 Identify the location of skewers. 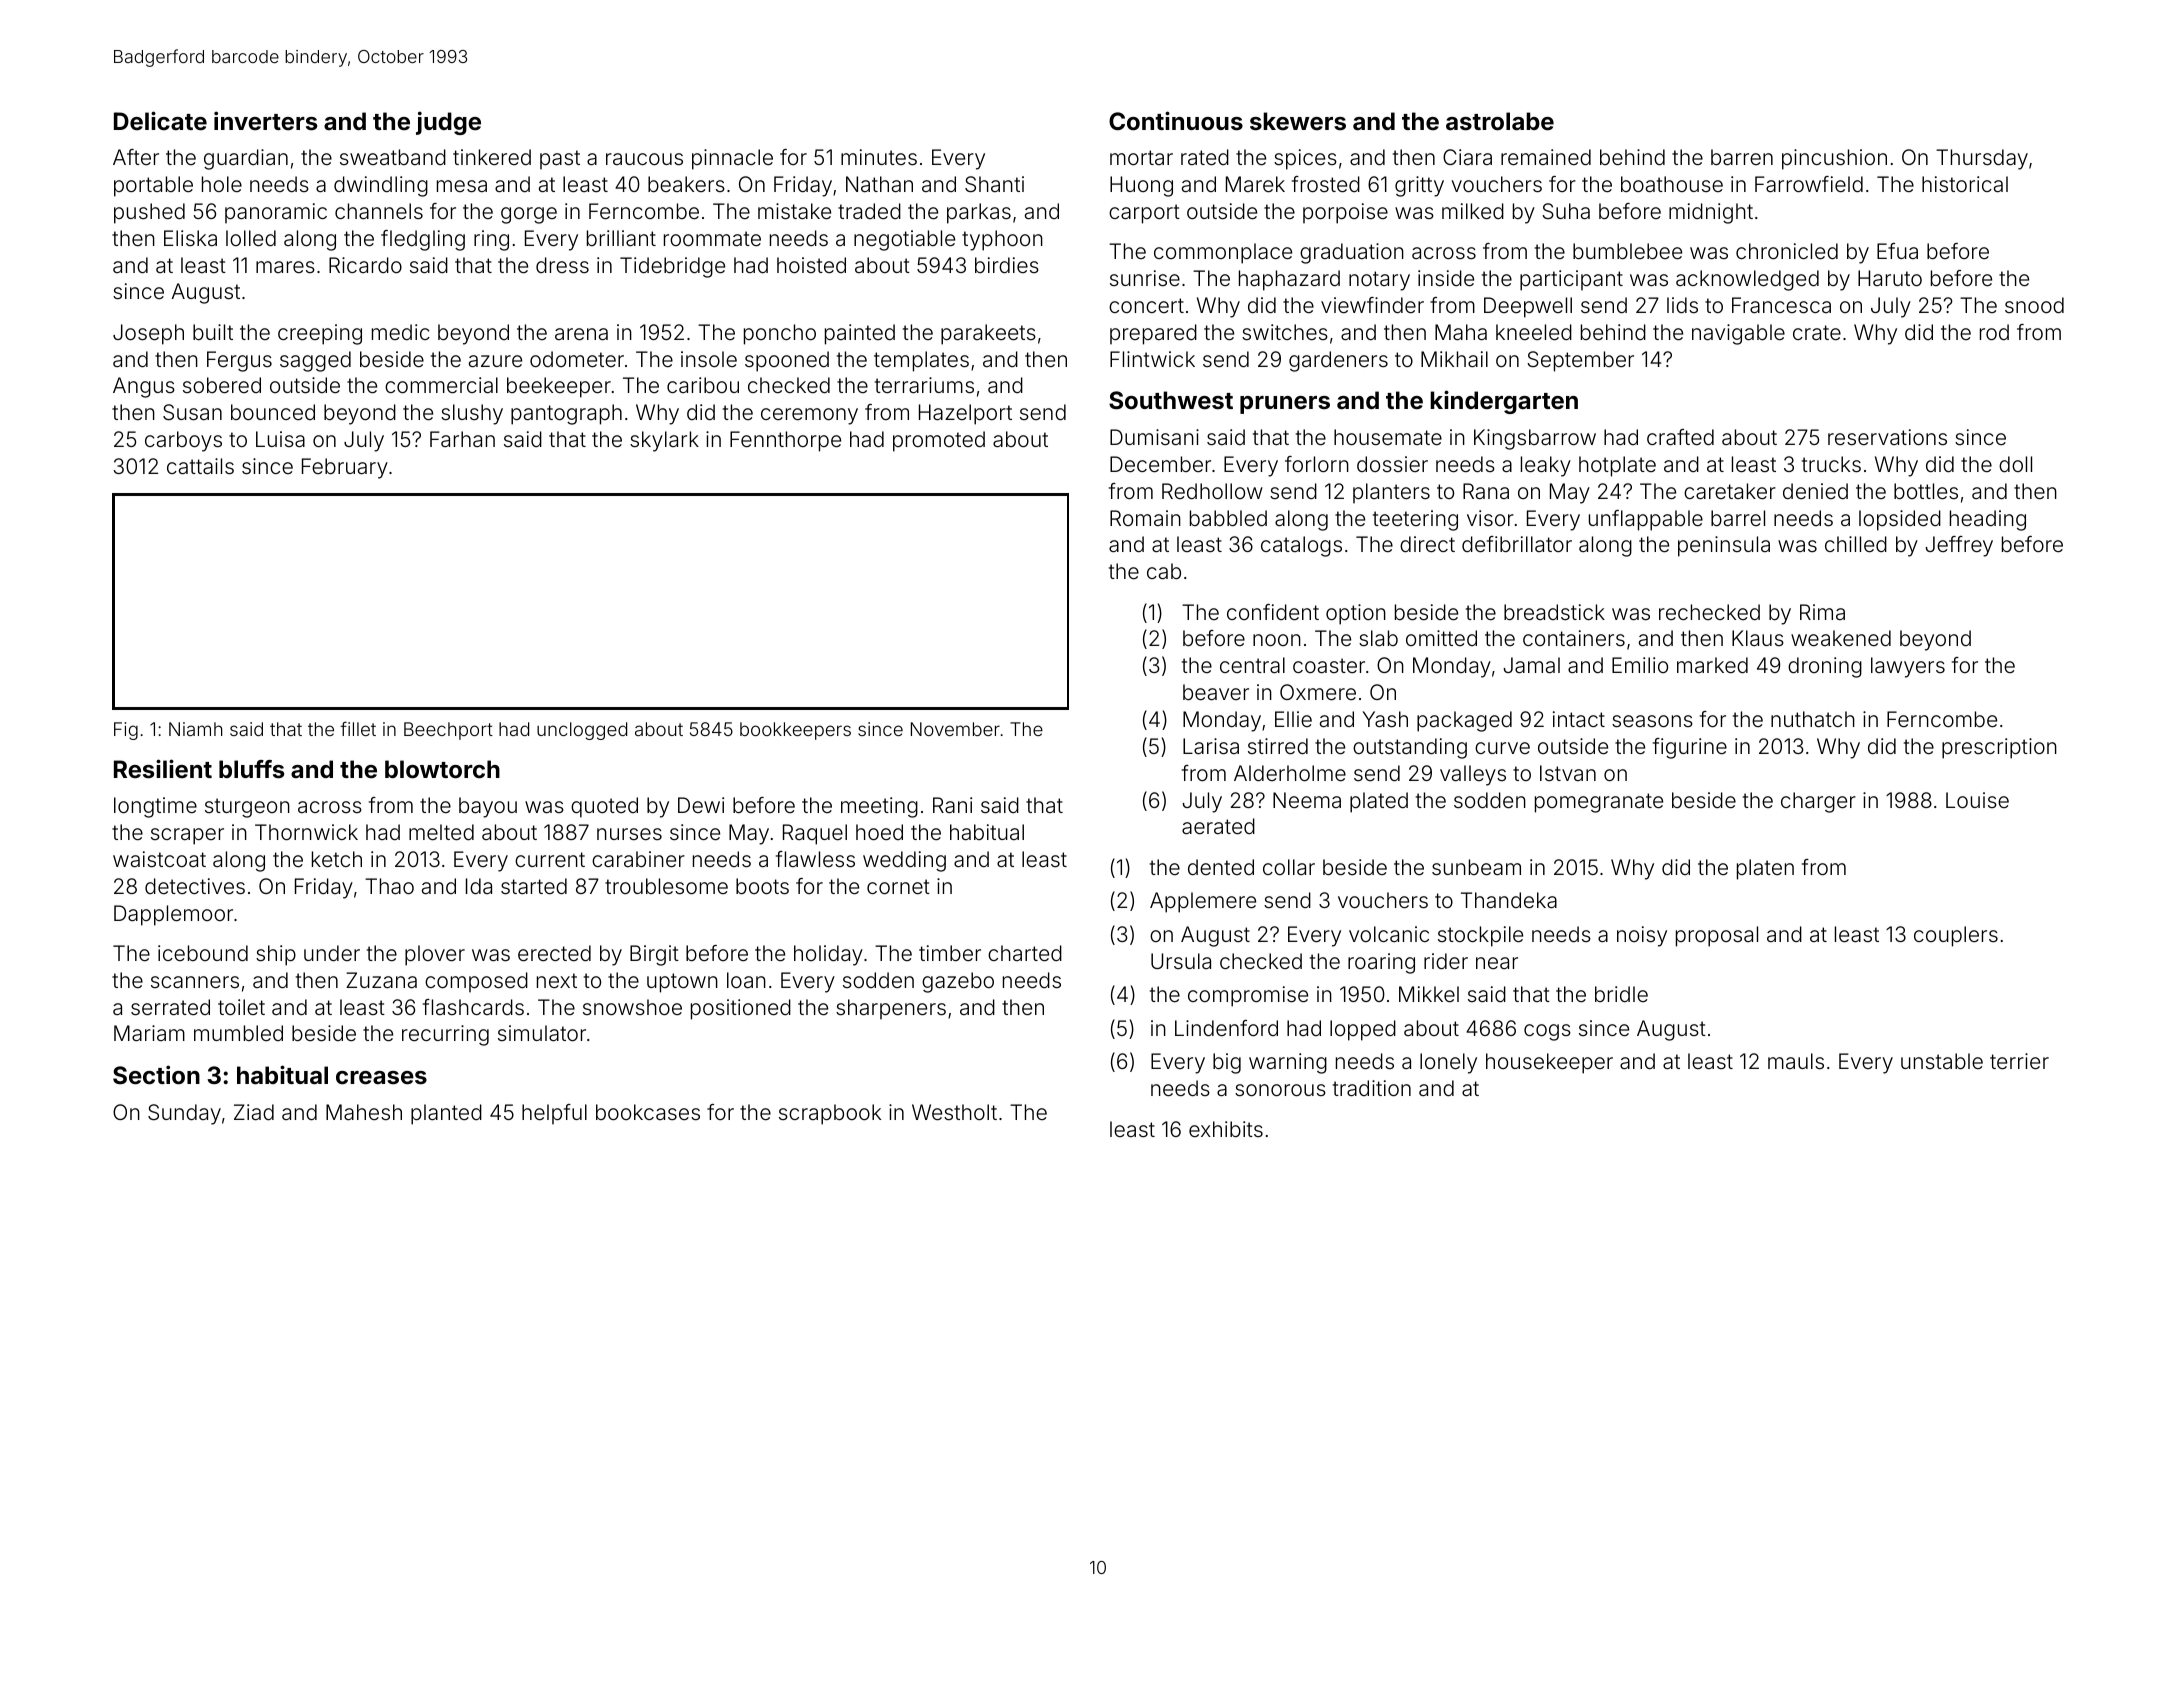
(1298, 121).
